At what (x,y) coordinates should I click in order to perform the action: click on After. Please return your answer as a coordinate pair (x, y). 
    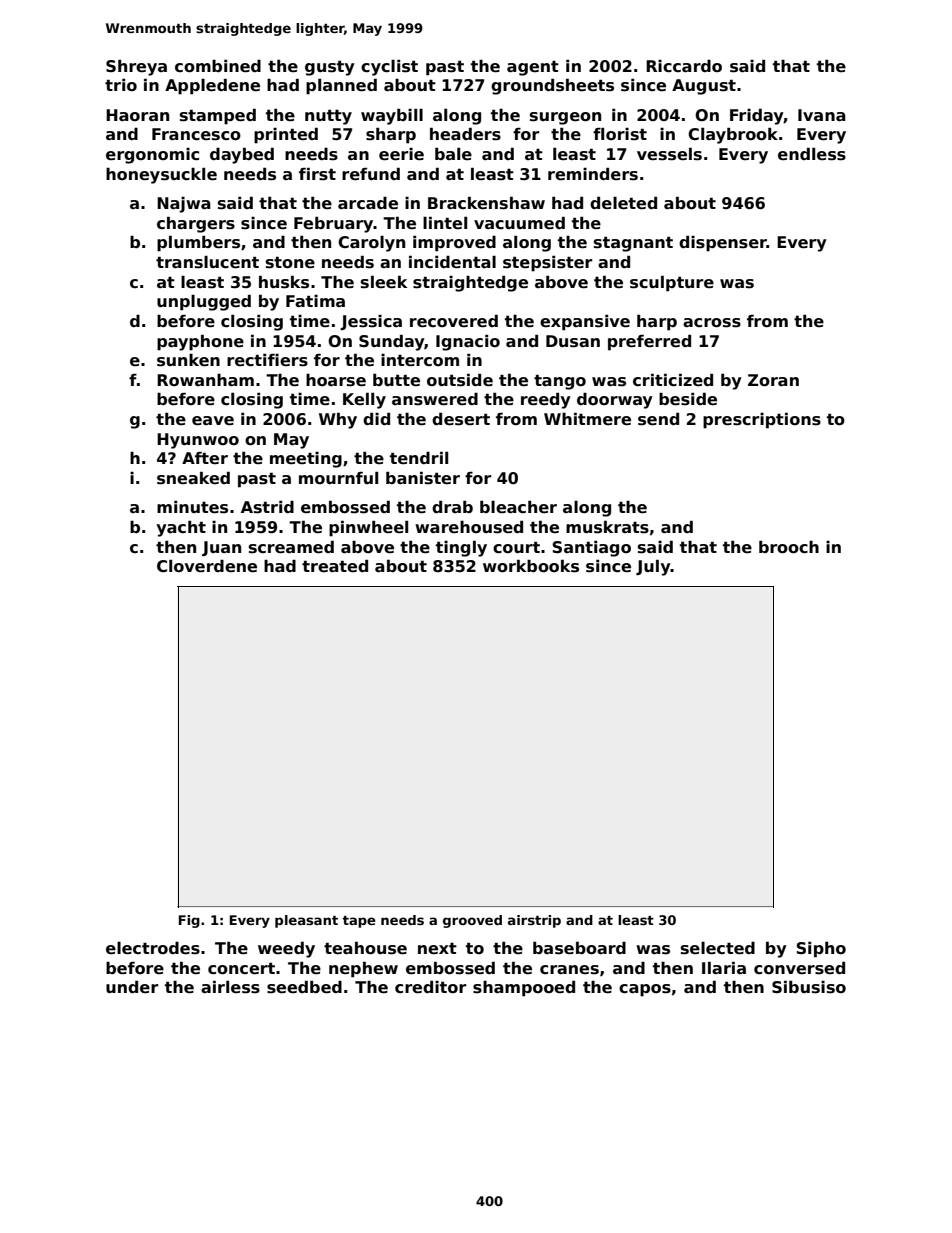
    Looking at the image, I should click on (205, 458).
